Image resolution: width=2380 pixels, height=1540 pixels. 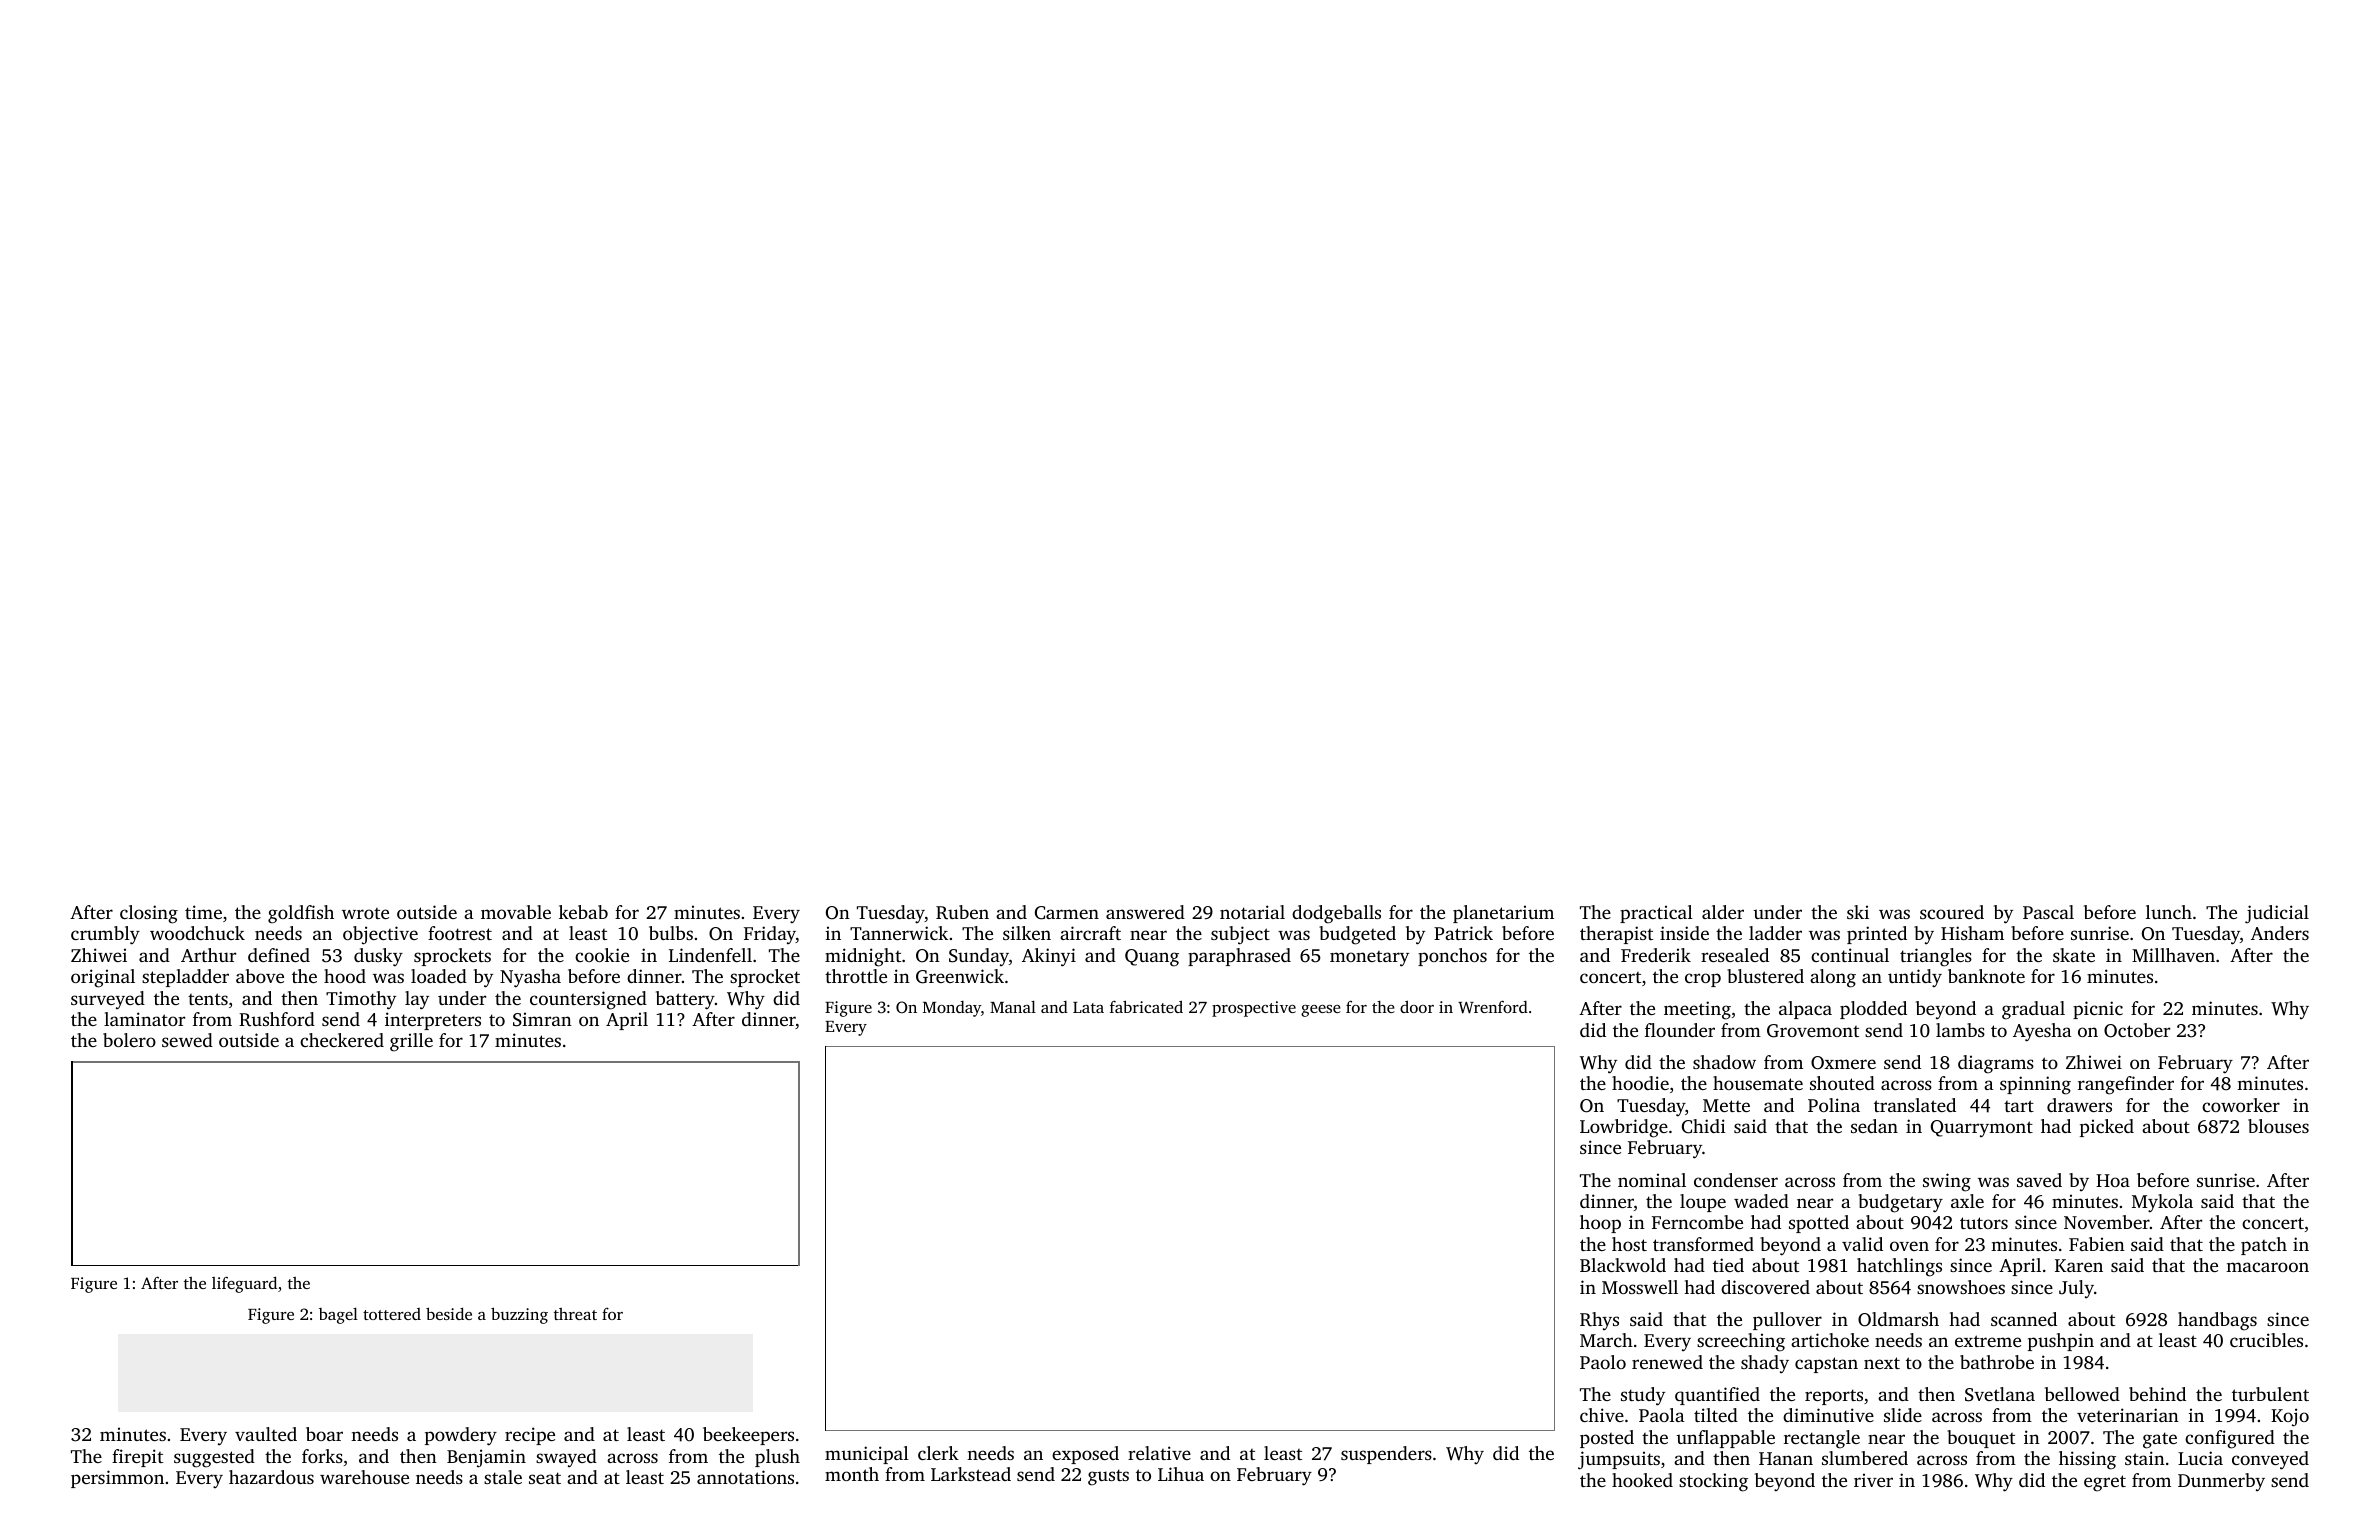 I want to click on sewed, so click(x=187, y=1040).
